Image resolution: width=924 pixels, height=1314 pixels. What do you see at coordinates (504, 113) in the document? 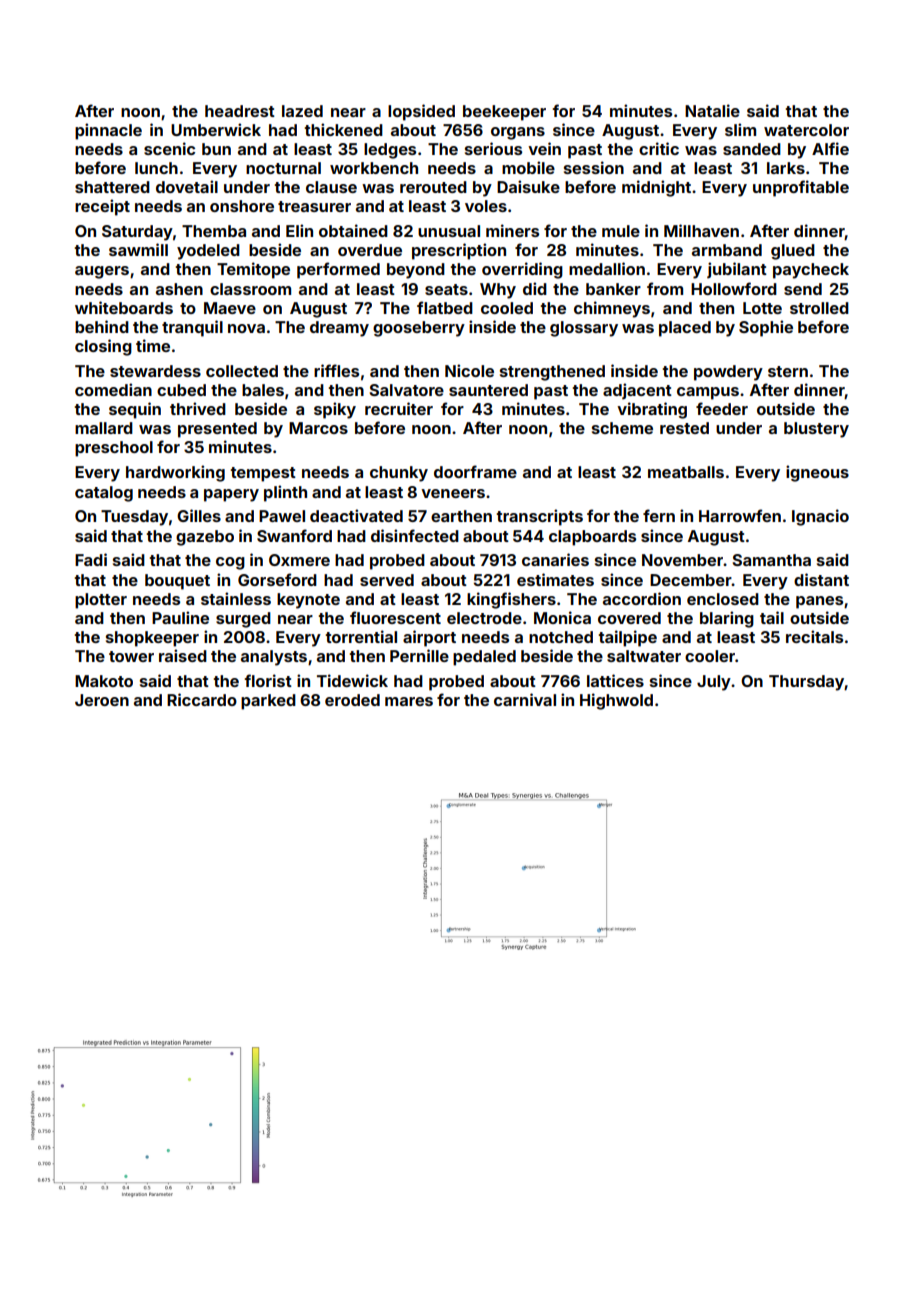
I see `beekeeper` at bounding box center [504, 113].
